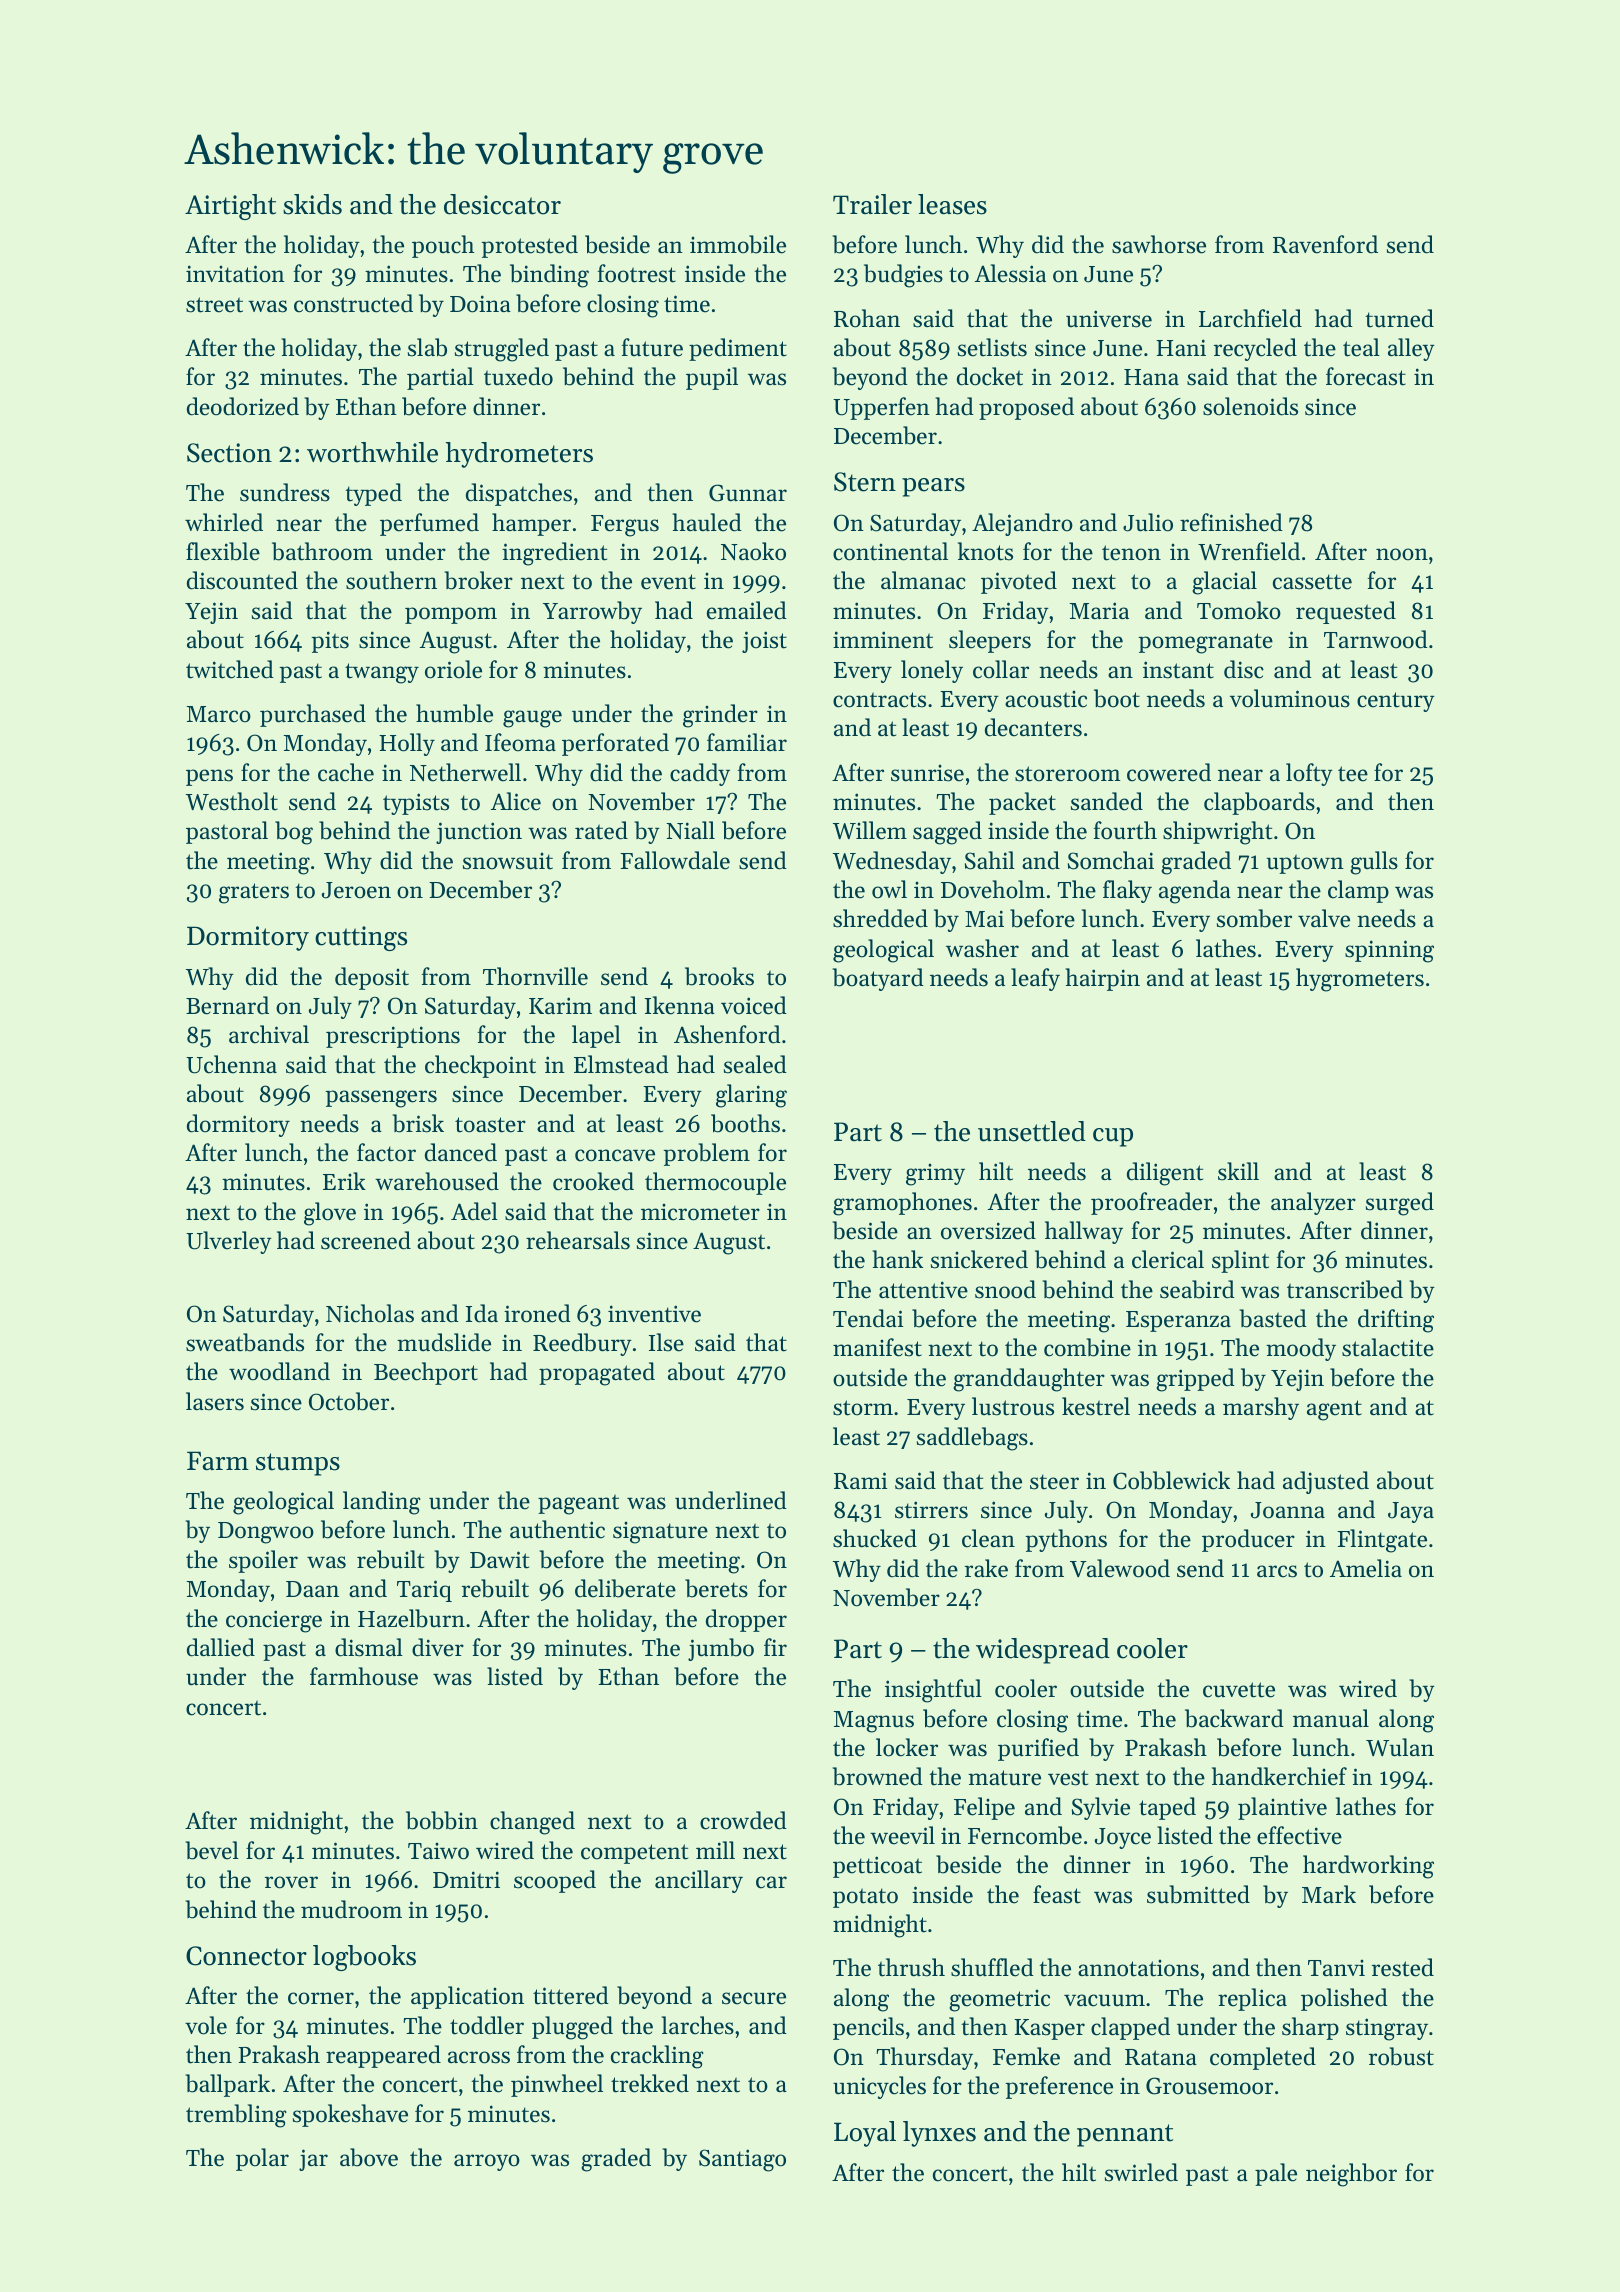 This screenshot has height=2292, width=1620. I want to click on stirrers, so click(931, 1510).
